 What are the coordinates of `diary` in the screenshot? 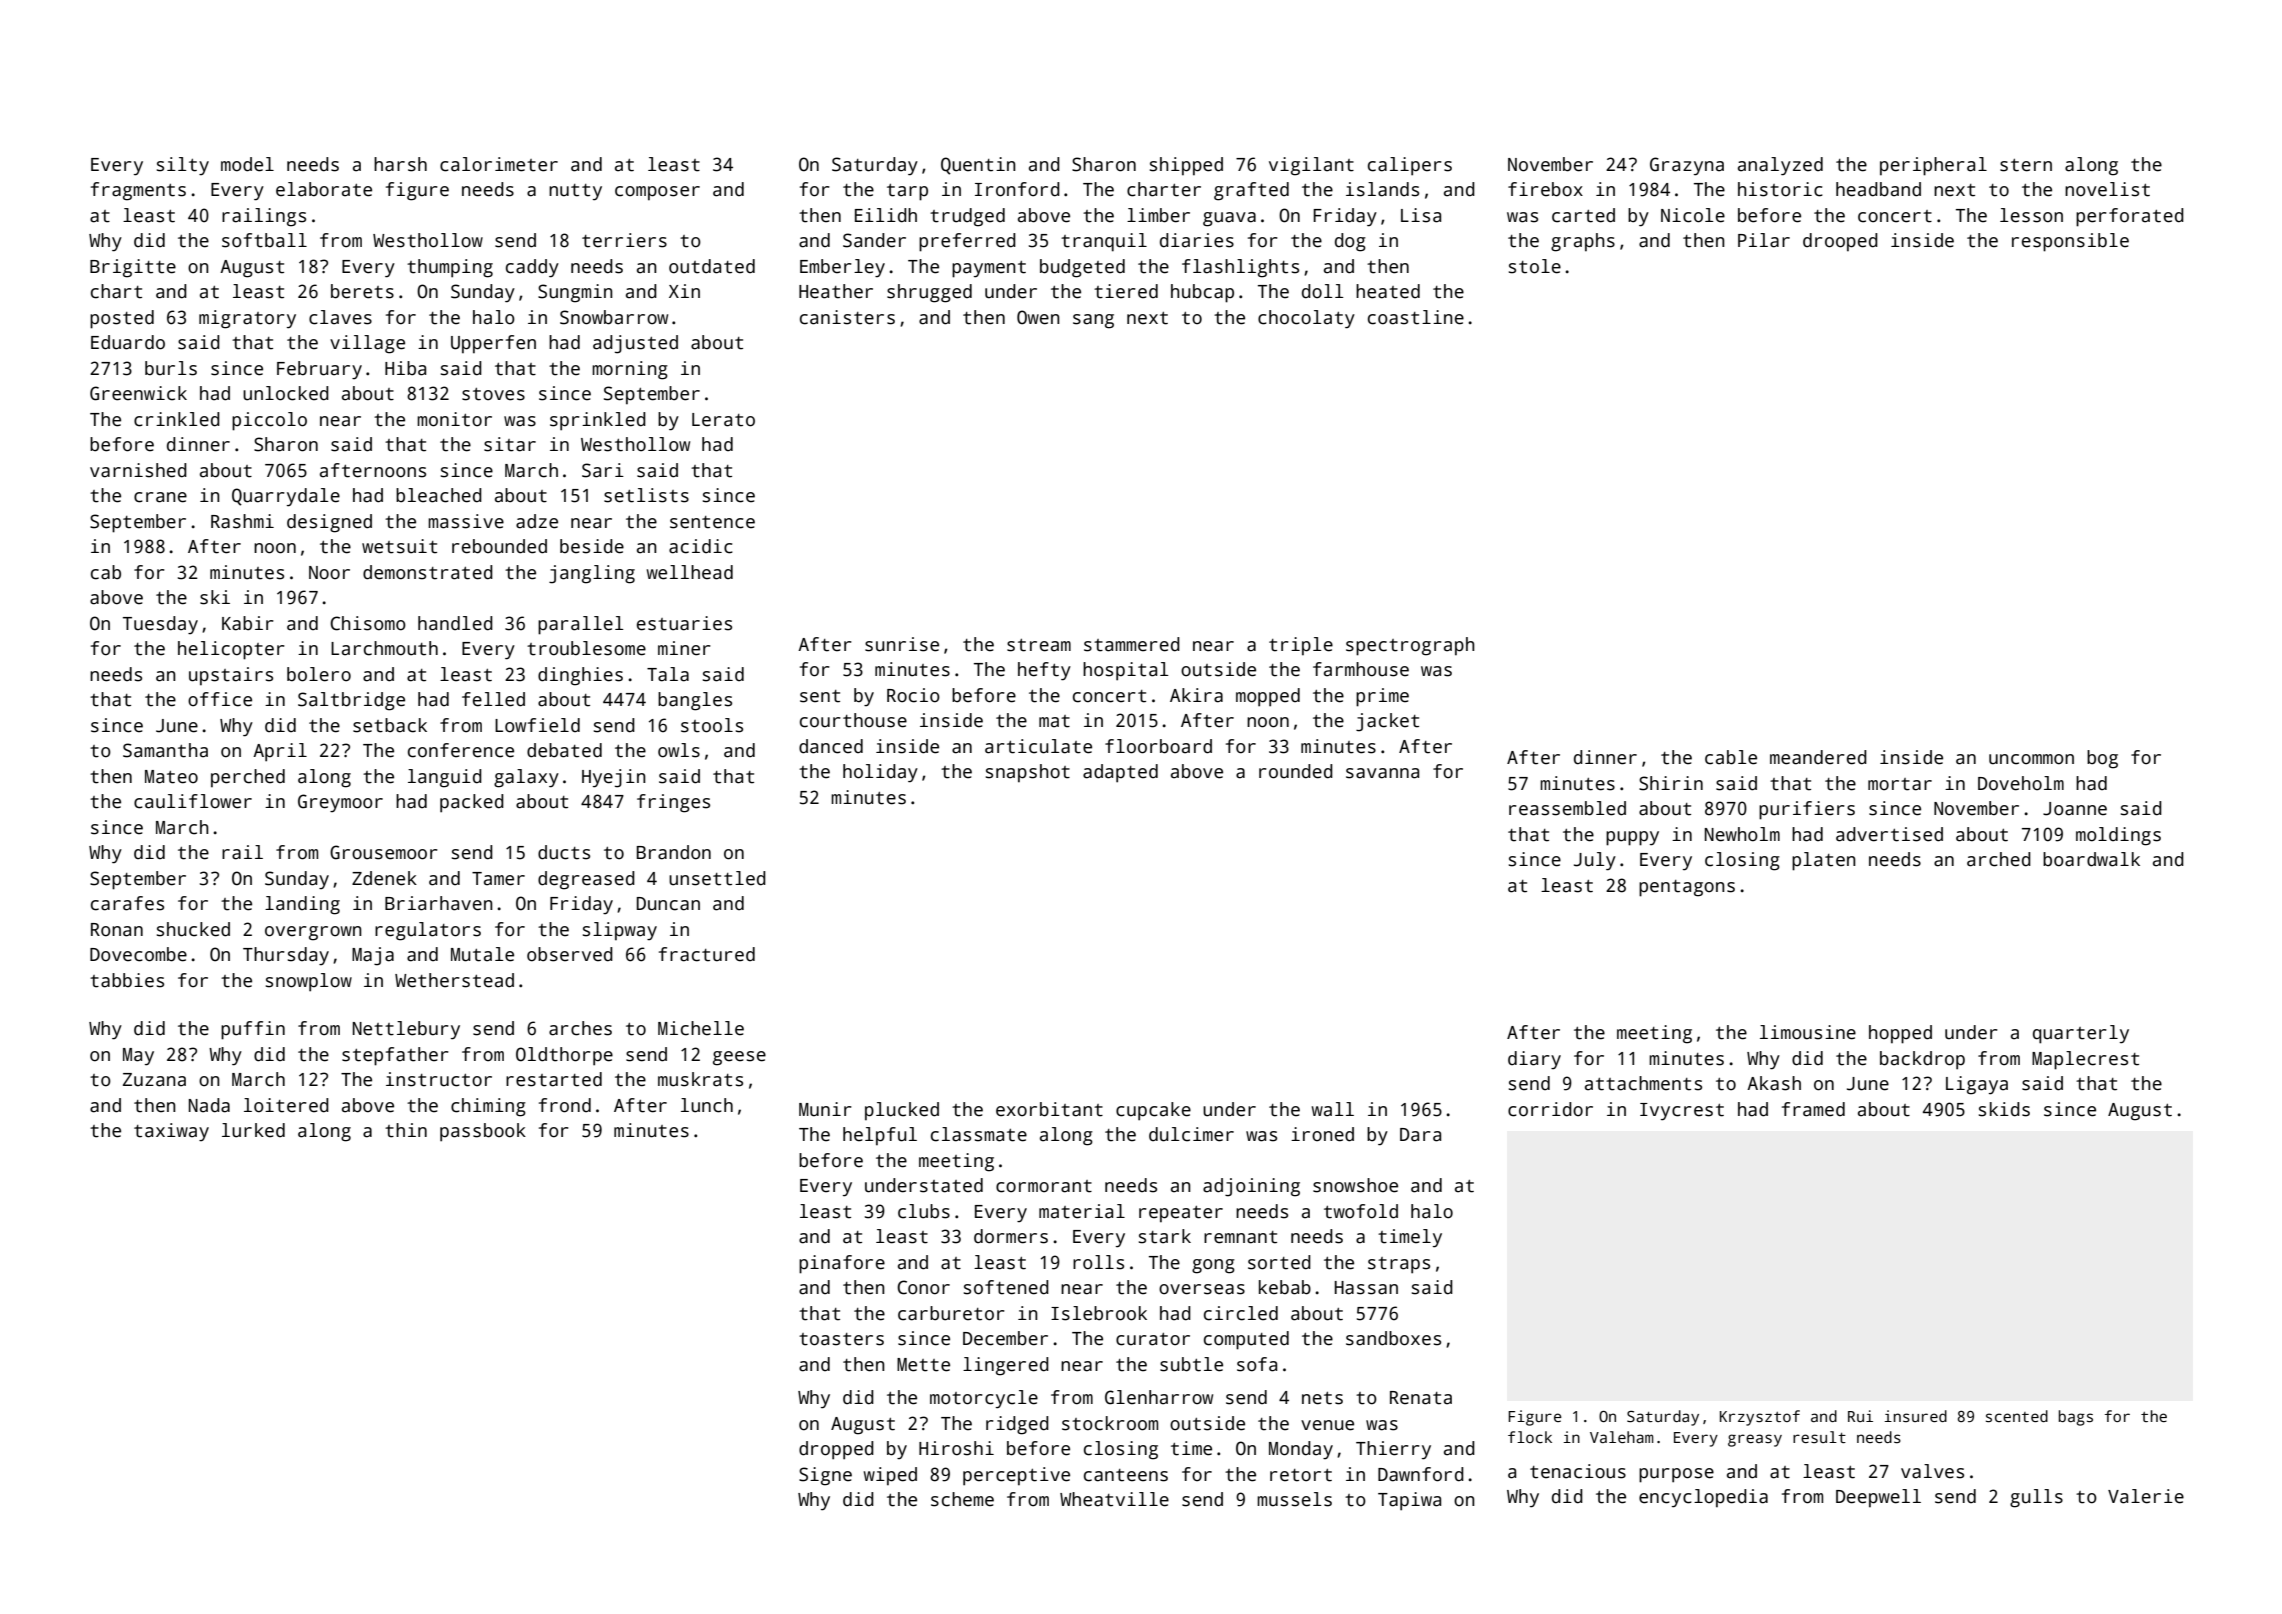 It's located at (1534, 1060).
